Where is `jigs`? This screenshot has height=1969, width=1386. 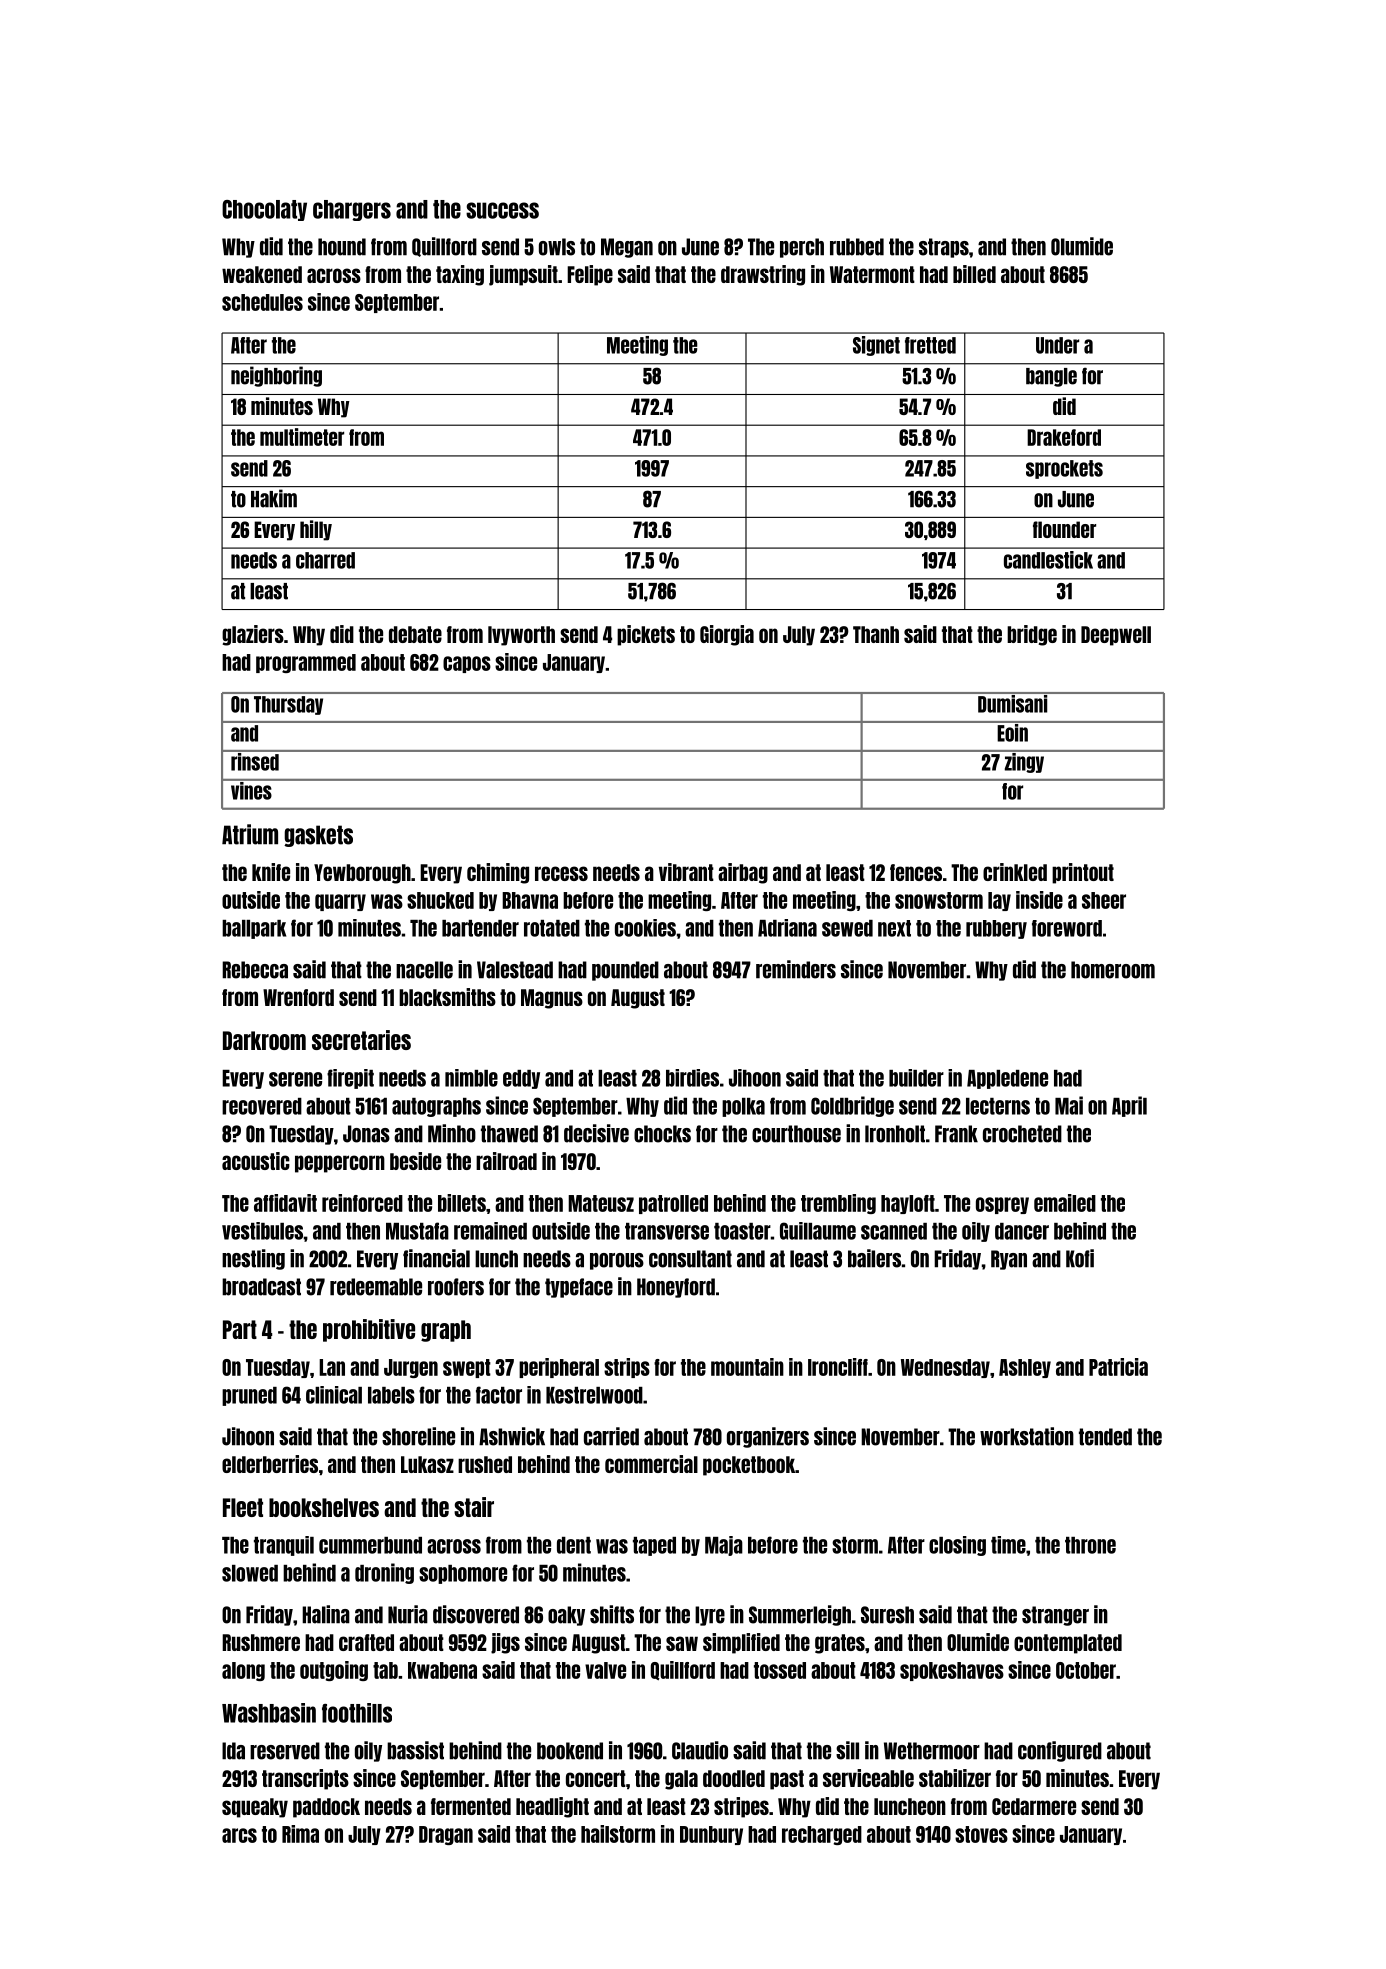
jigs is located at coordinates (505, 1643).
